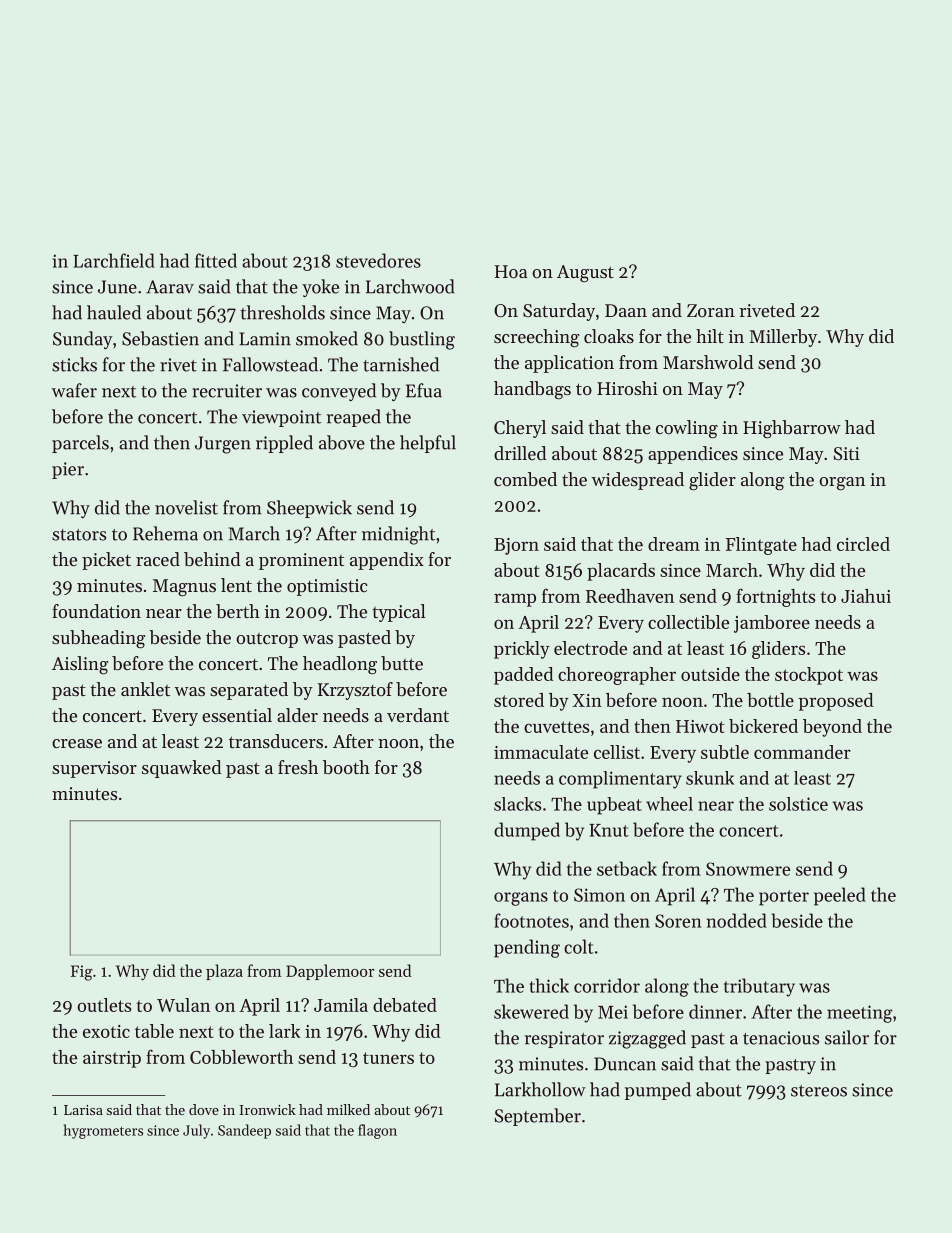 The height and width of the document is (1233, 952). What do you see at coordinates (515, 600) in the document?
I see `ramp` at bounding box center [515, 600].
